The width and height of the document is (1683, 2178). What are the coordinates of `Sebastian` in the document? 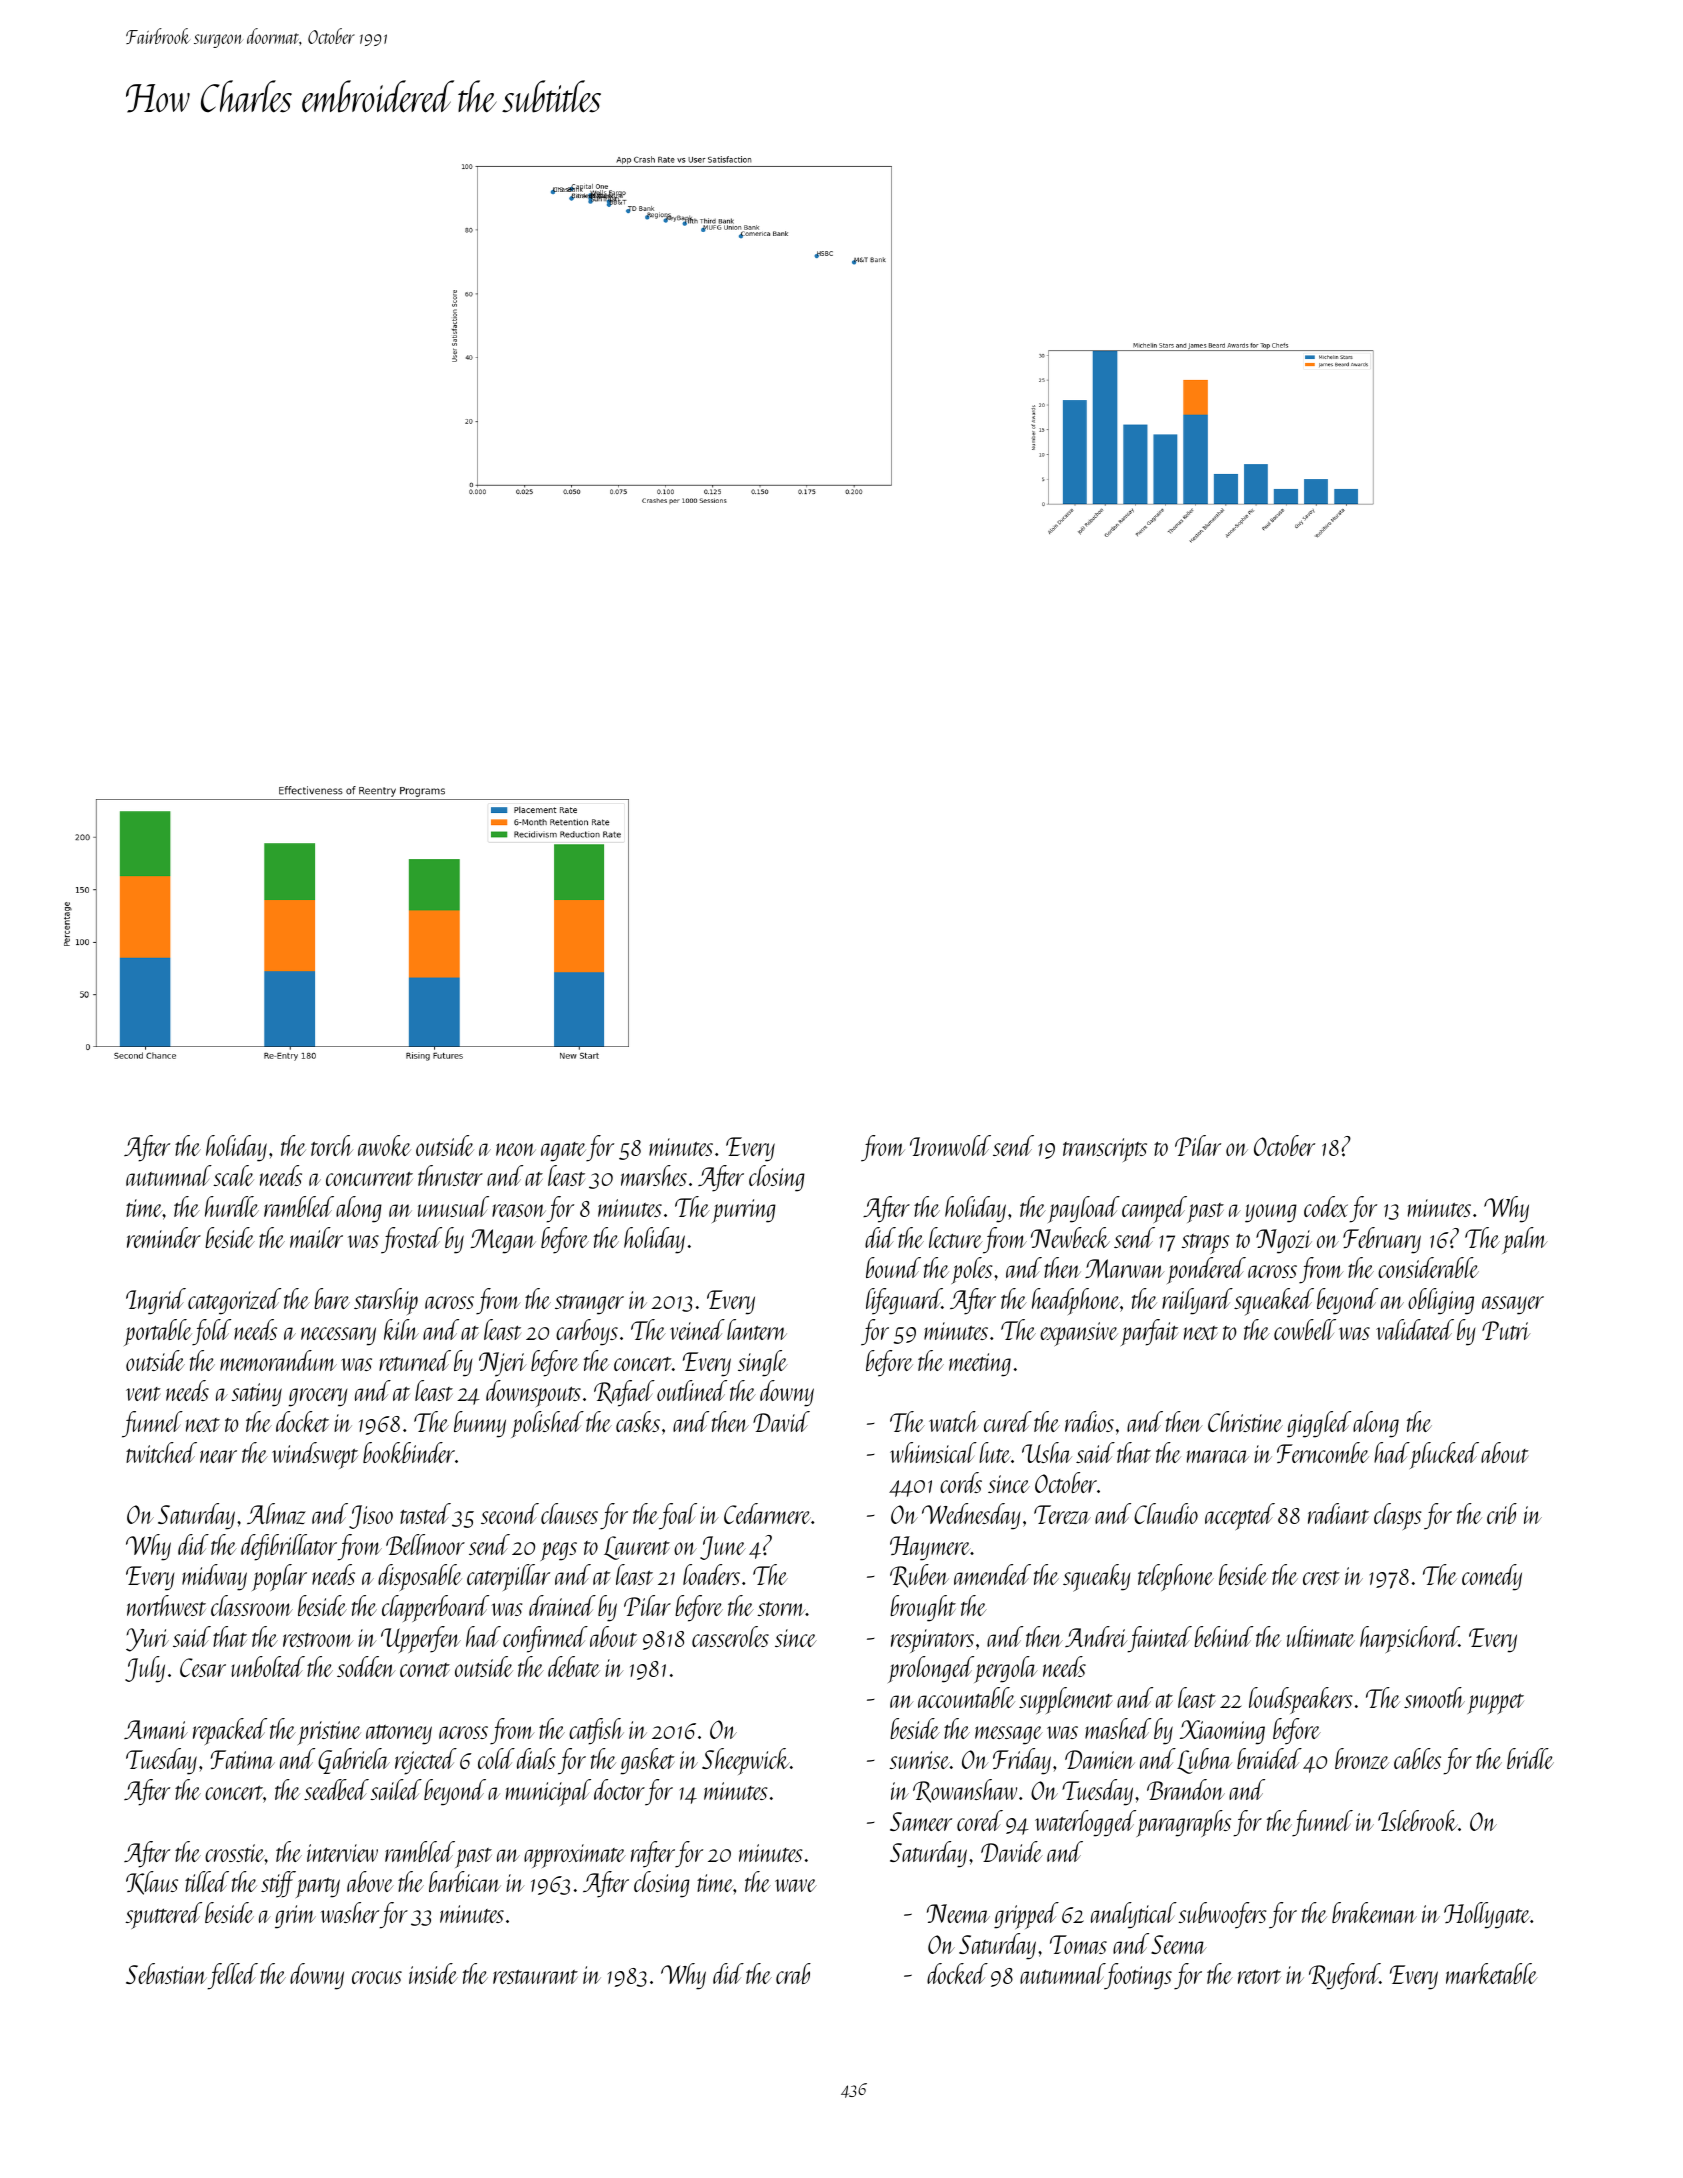 It's located at (166, 1973).
